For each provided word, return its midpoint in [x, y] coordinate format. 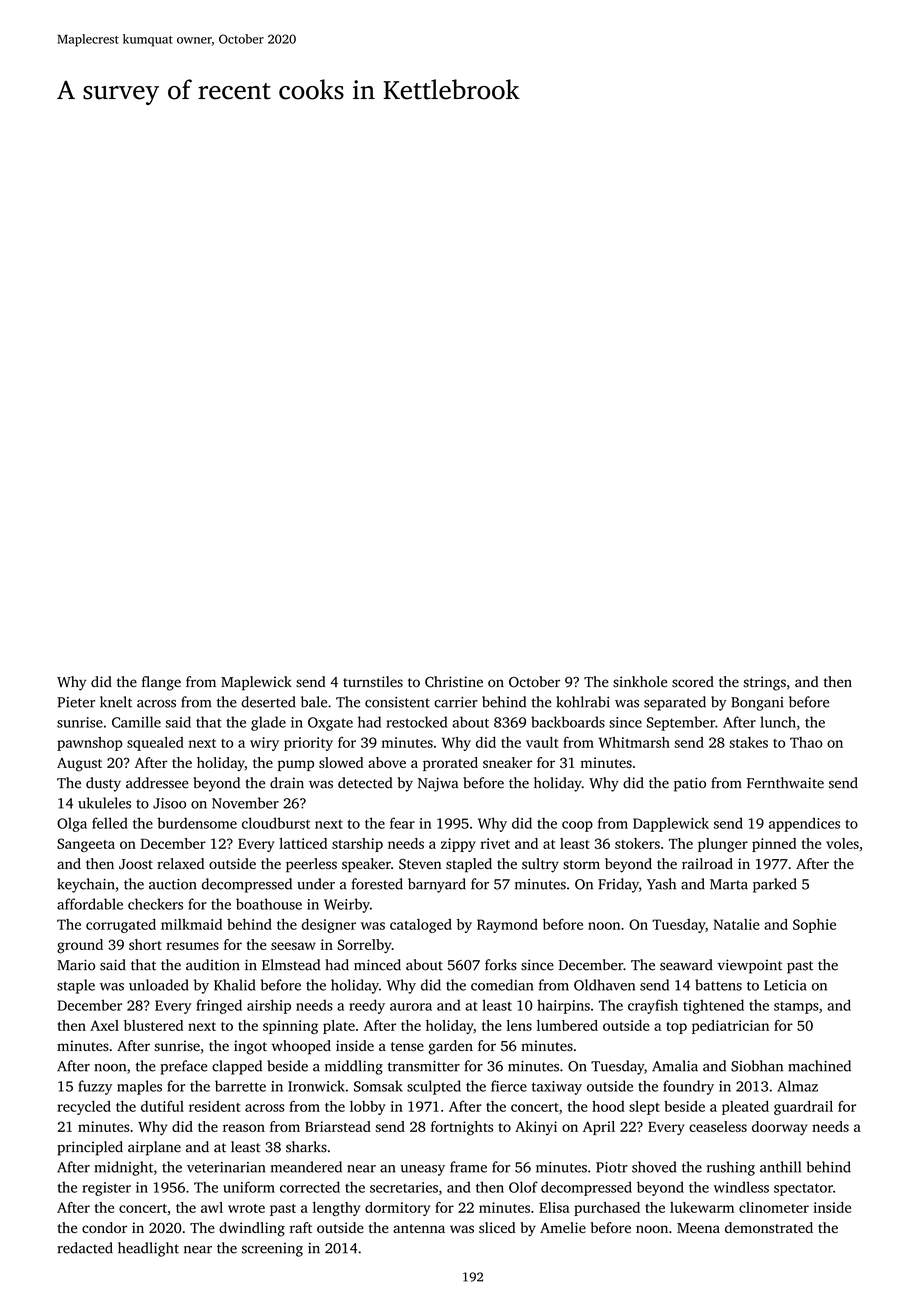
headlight [148, 1249]
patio [690, 784]
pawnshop [89, 744]
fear [402, 823]
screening [272, 1250]
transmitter [424, 1066]
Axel [104, 1025]
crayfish [653, 1006]
